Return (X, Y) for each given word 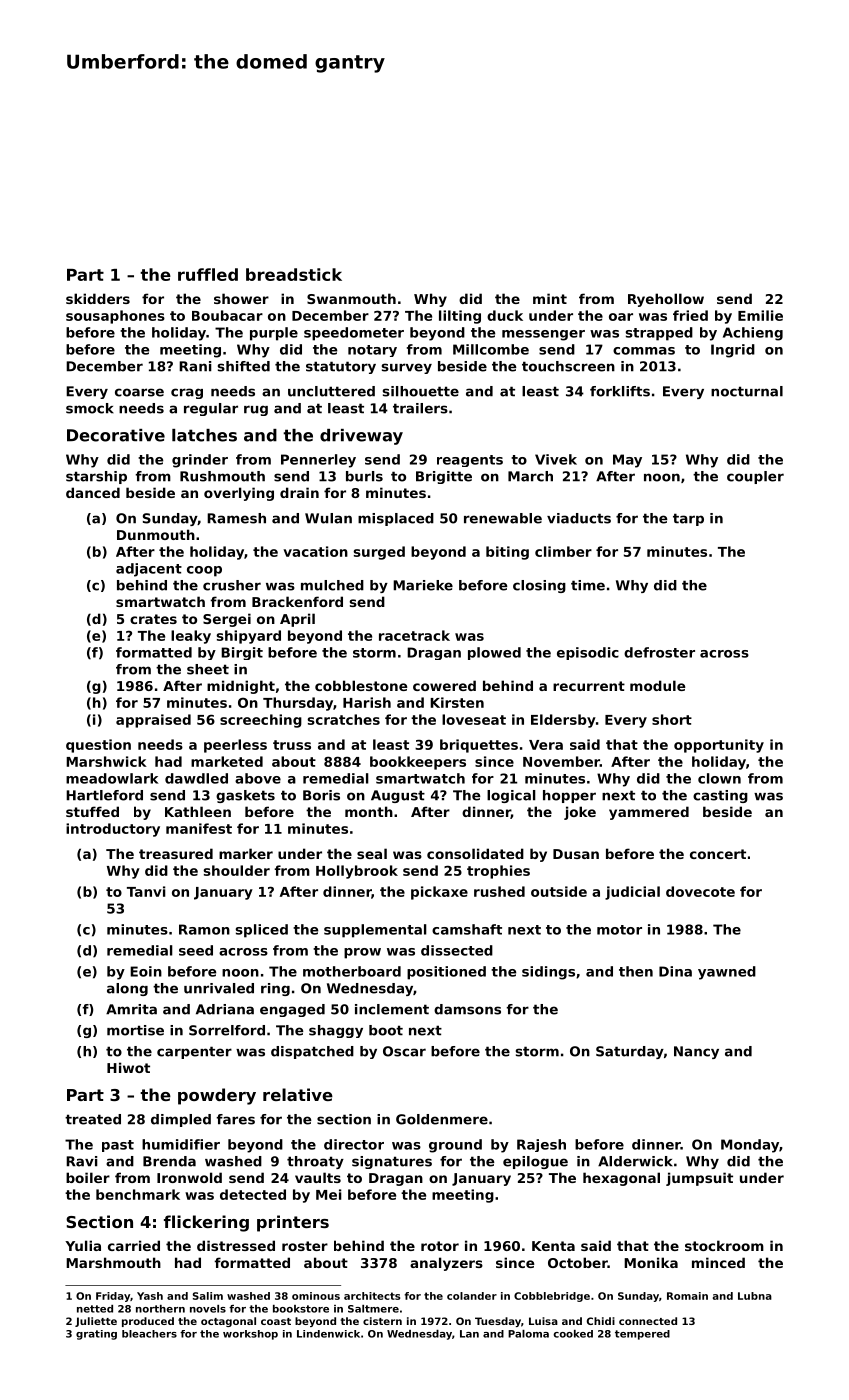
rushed (499, 891)
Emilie (760, 315)
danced (93, 492)
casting (720, 796)
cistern (382, 1321)
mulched (332, 585)
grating (96, 1335)
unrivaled (219, 988)
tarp (688, 519)
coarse (139, 392)
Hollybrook (357, 872)
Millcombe (491, 349)
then (636, 971)
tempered (642, 1335)
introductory (113, 830)
